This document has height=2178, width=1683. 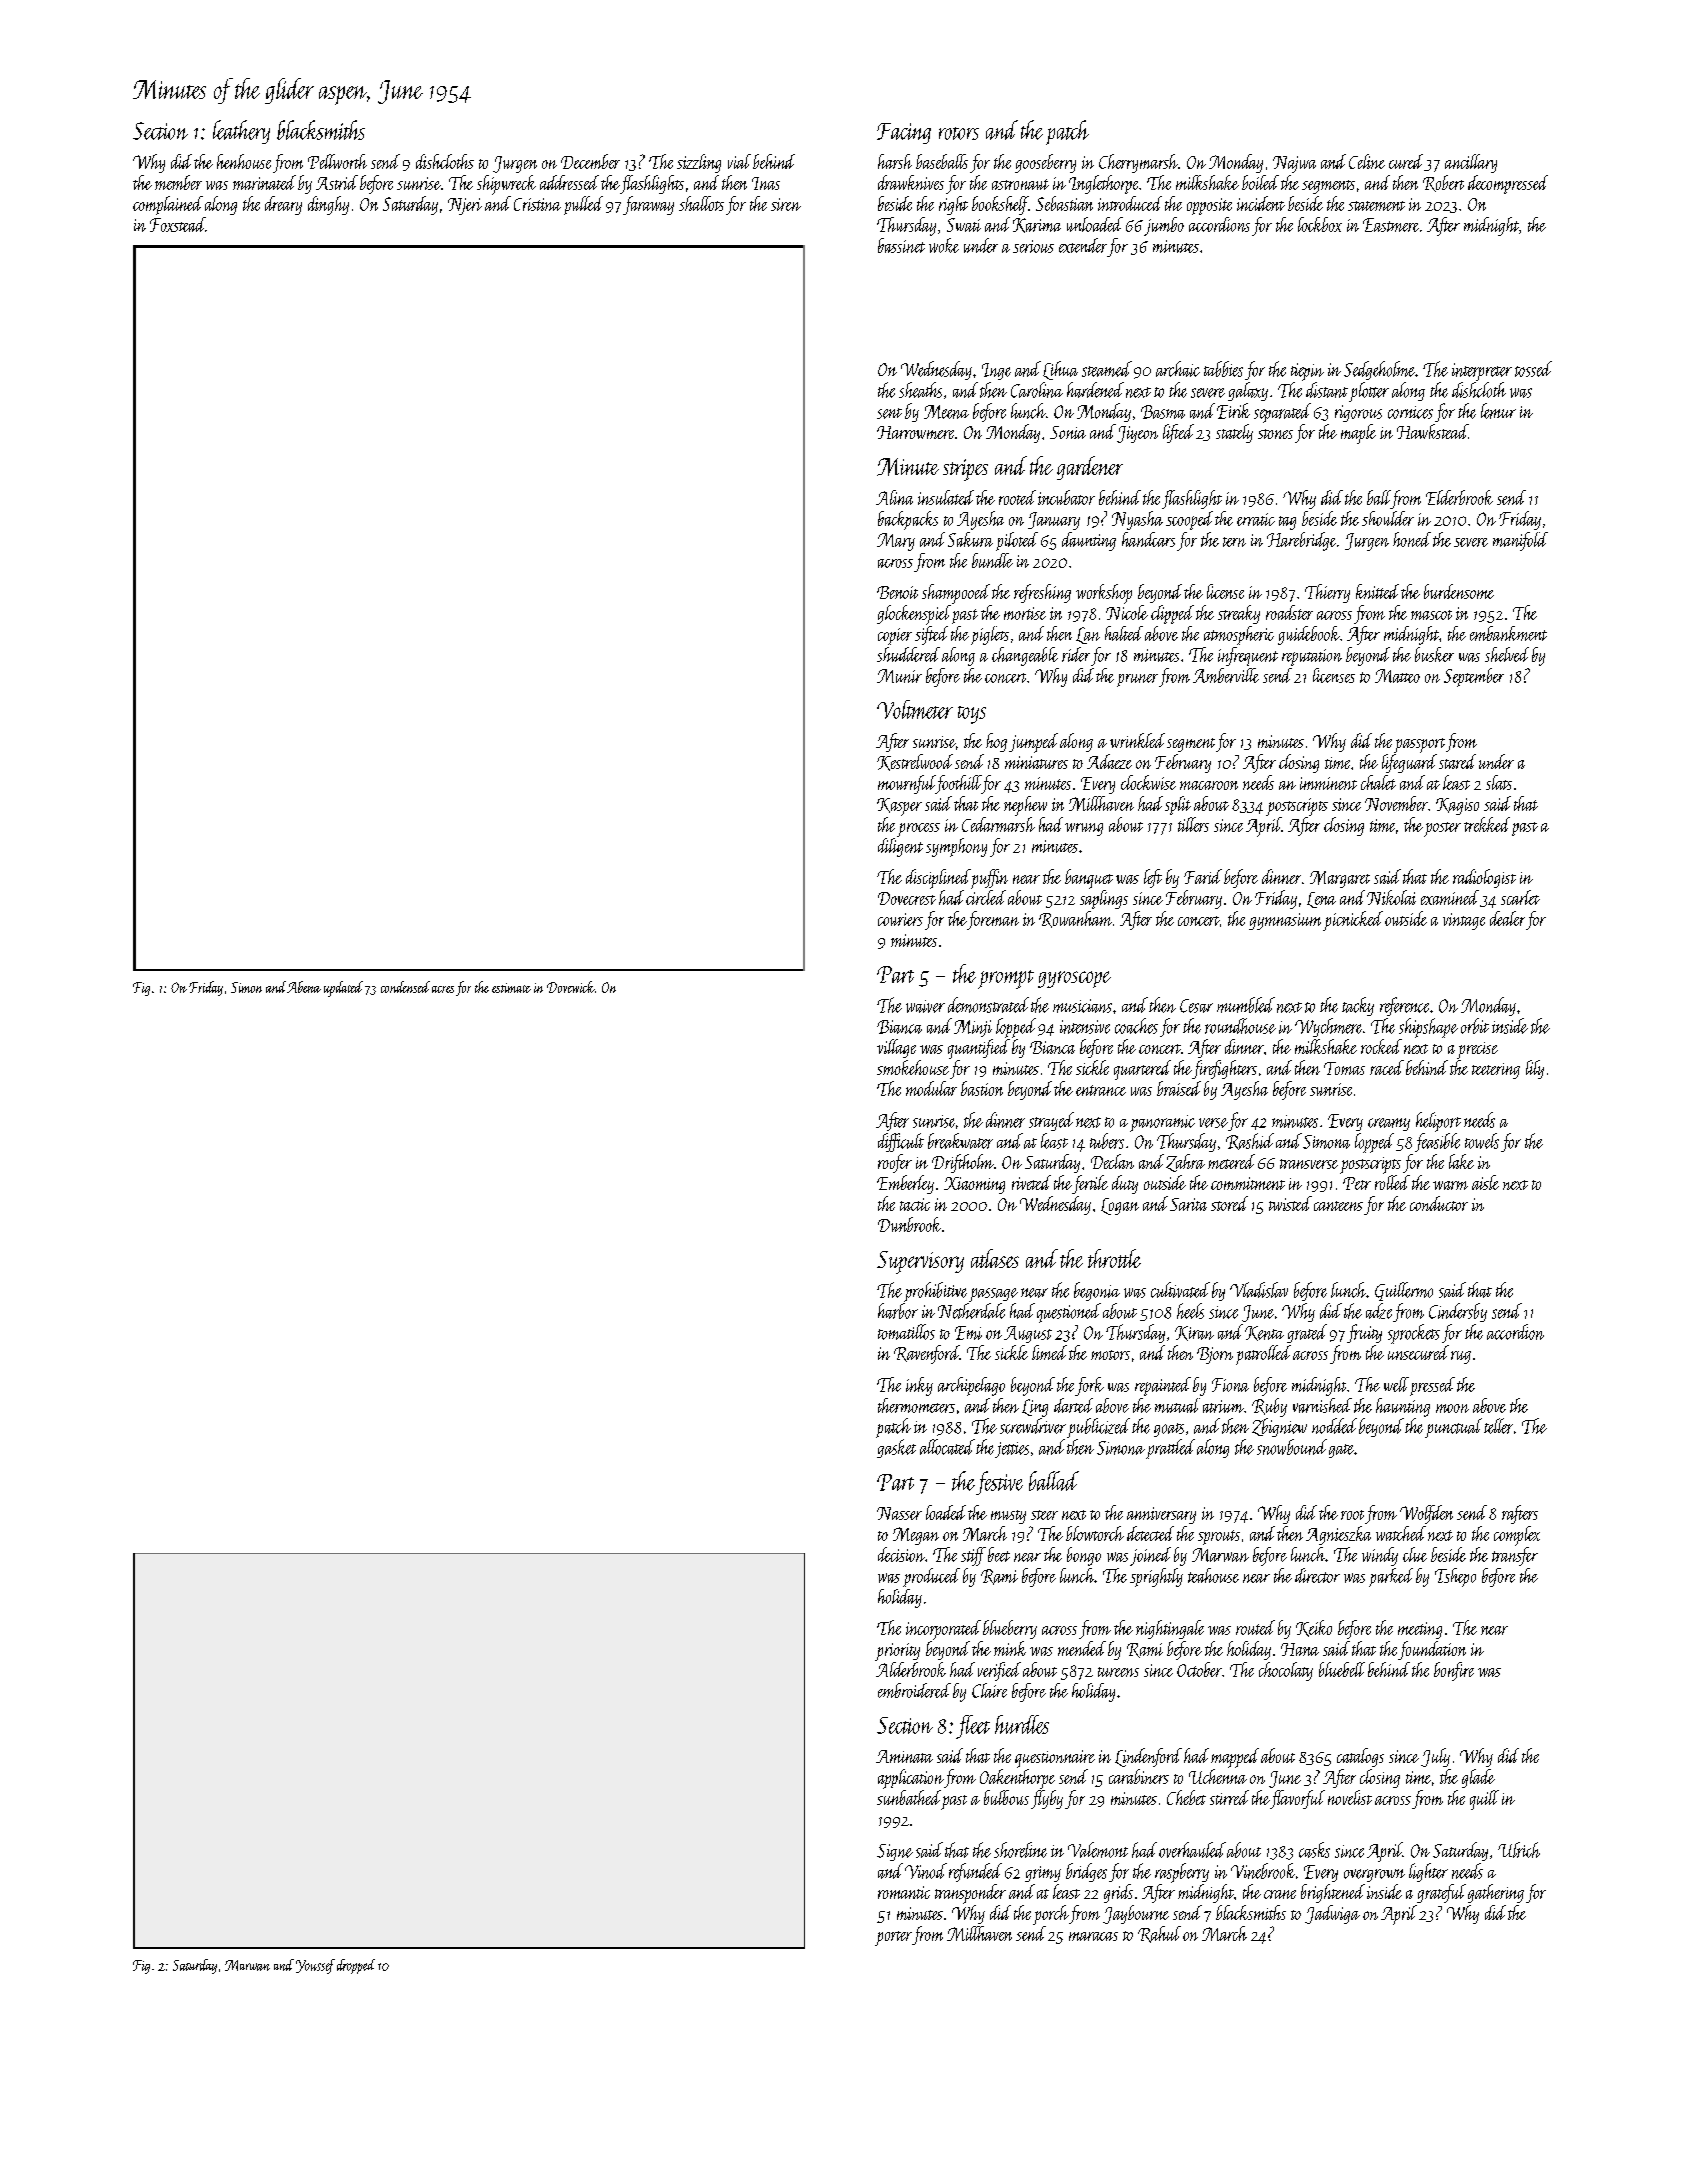 I want to click on refreshing, so click(x=1042, y=593).
